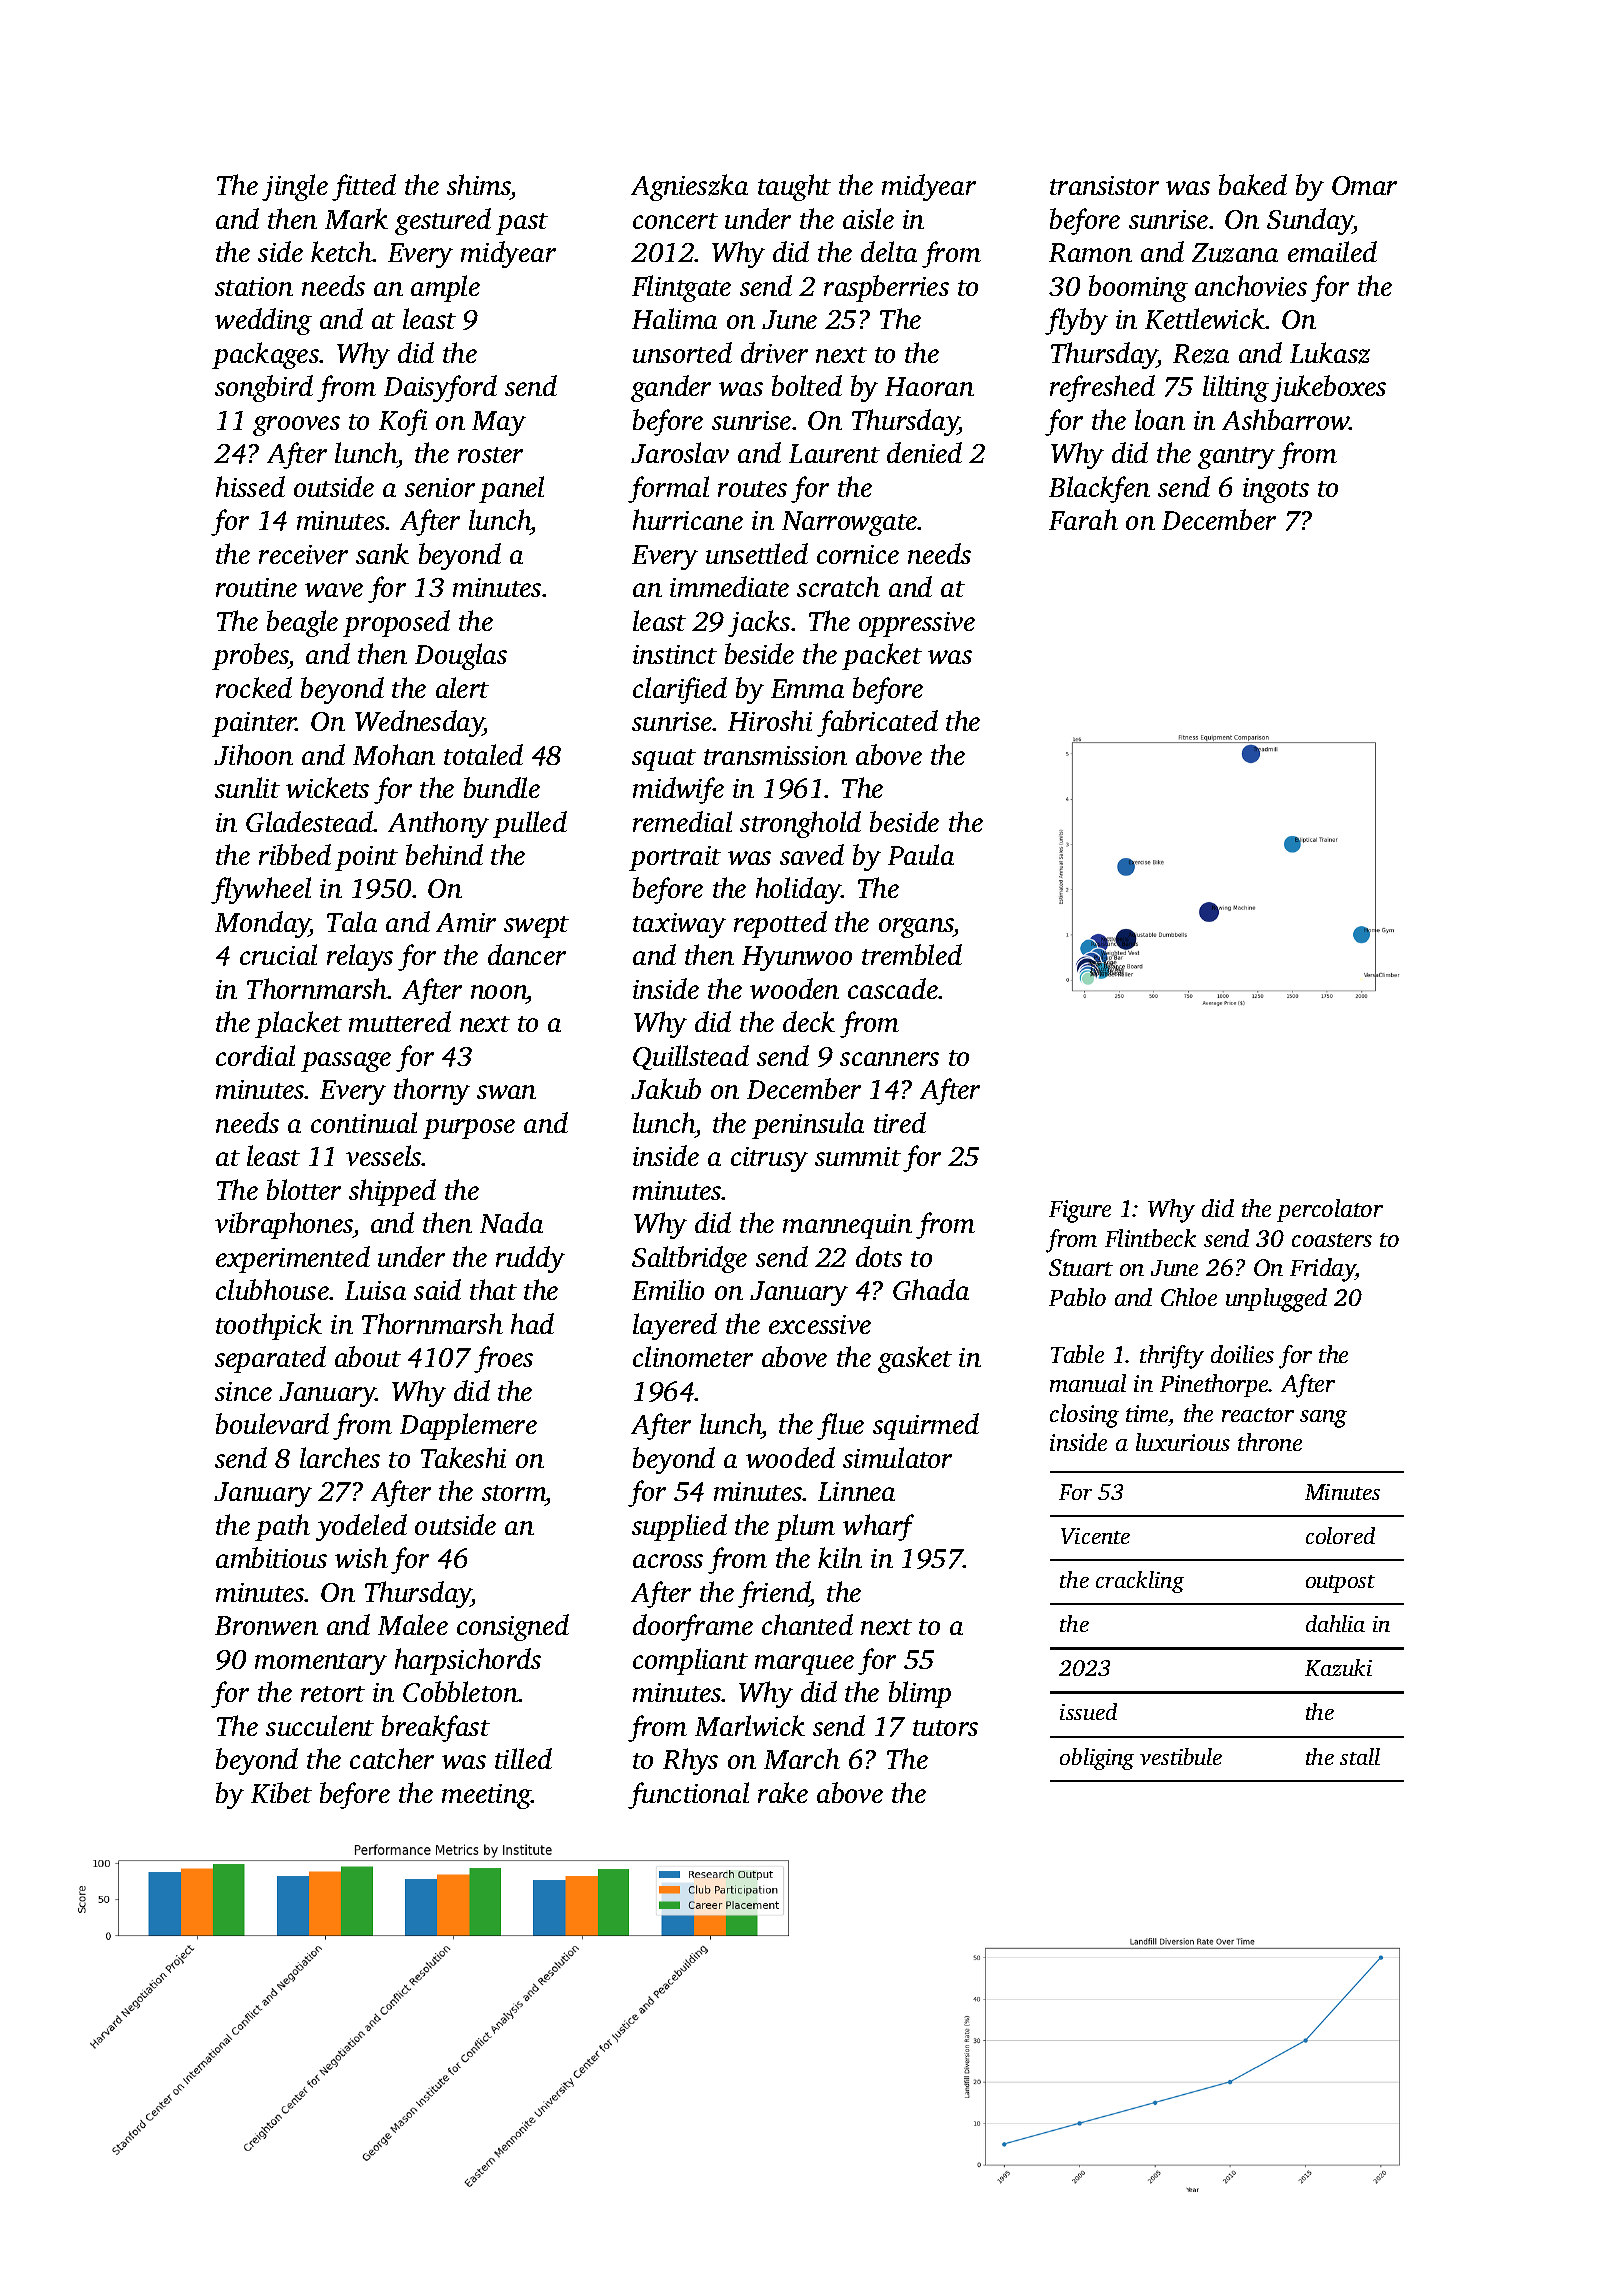  What do you see at coordinates (479, 186) in the screenshot?
I see `shims` at bounding box center [479, 186].
